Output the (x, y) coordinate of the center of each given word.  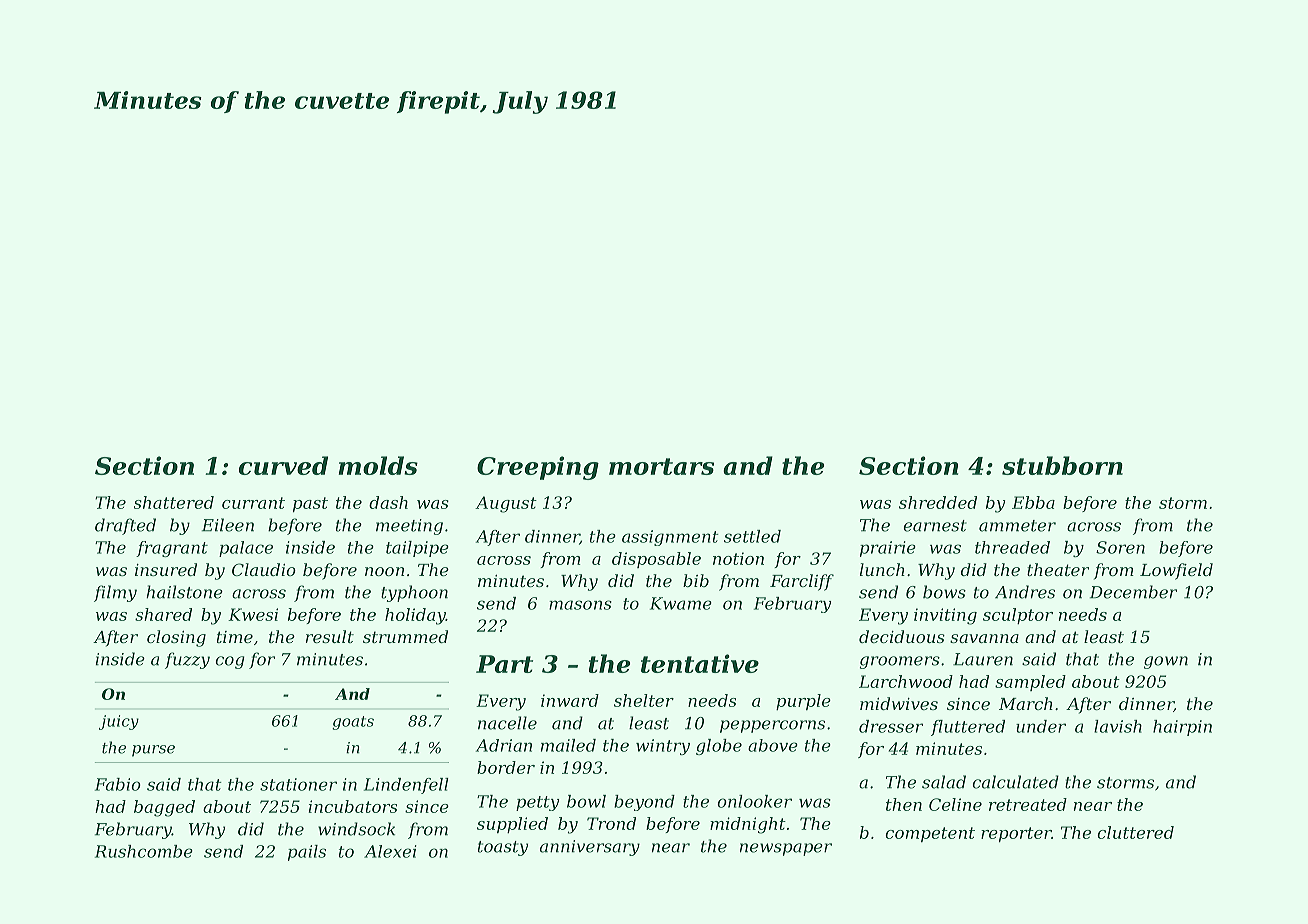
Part (504, 664)
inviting (945, 616)
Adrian (504, 745)
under (1041, 726)
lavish (1118, 726)
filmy (115, 593)
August (506, 504)
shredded (938, 502)
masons (580, 605)
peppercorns (772, 726)
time (235, 637)
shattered (174, 502)
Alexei (390, 851)
